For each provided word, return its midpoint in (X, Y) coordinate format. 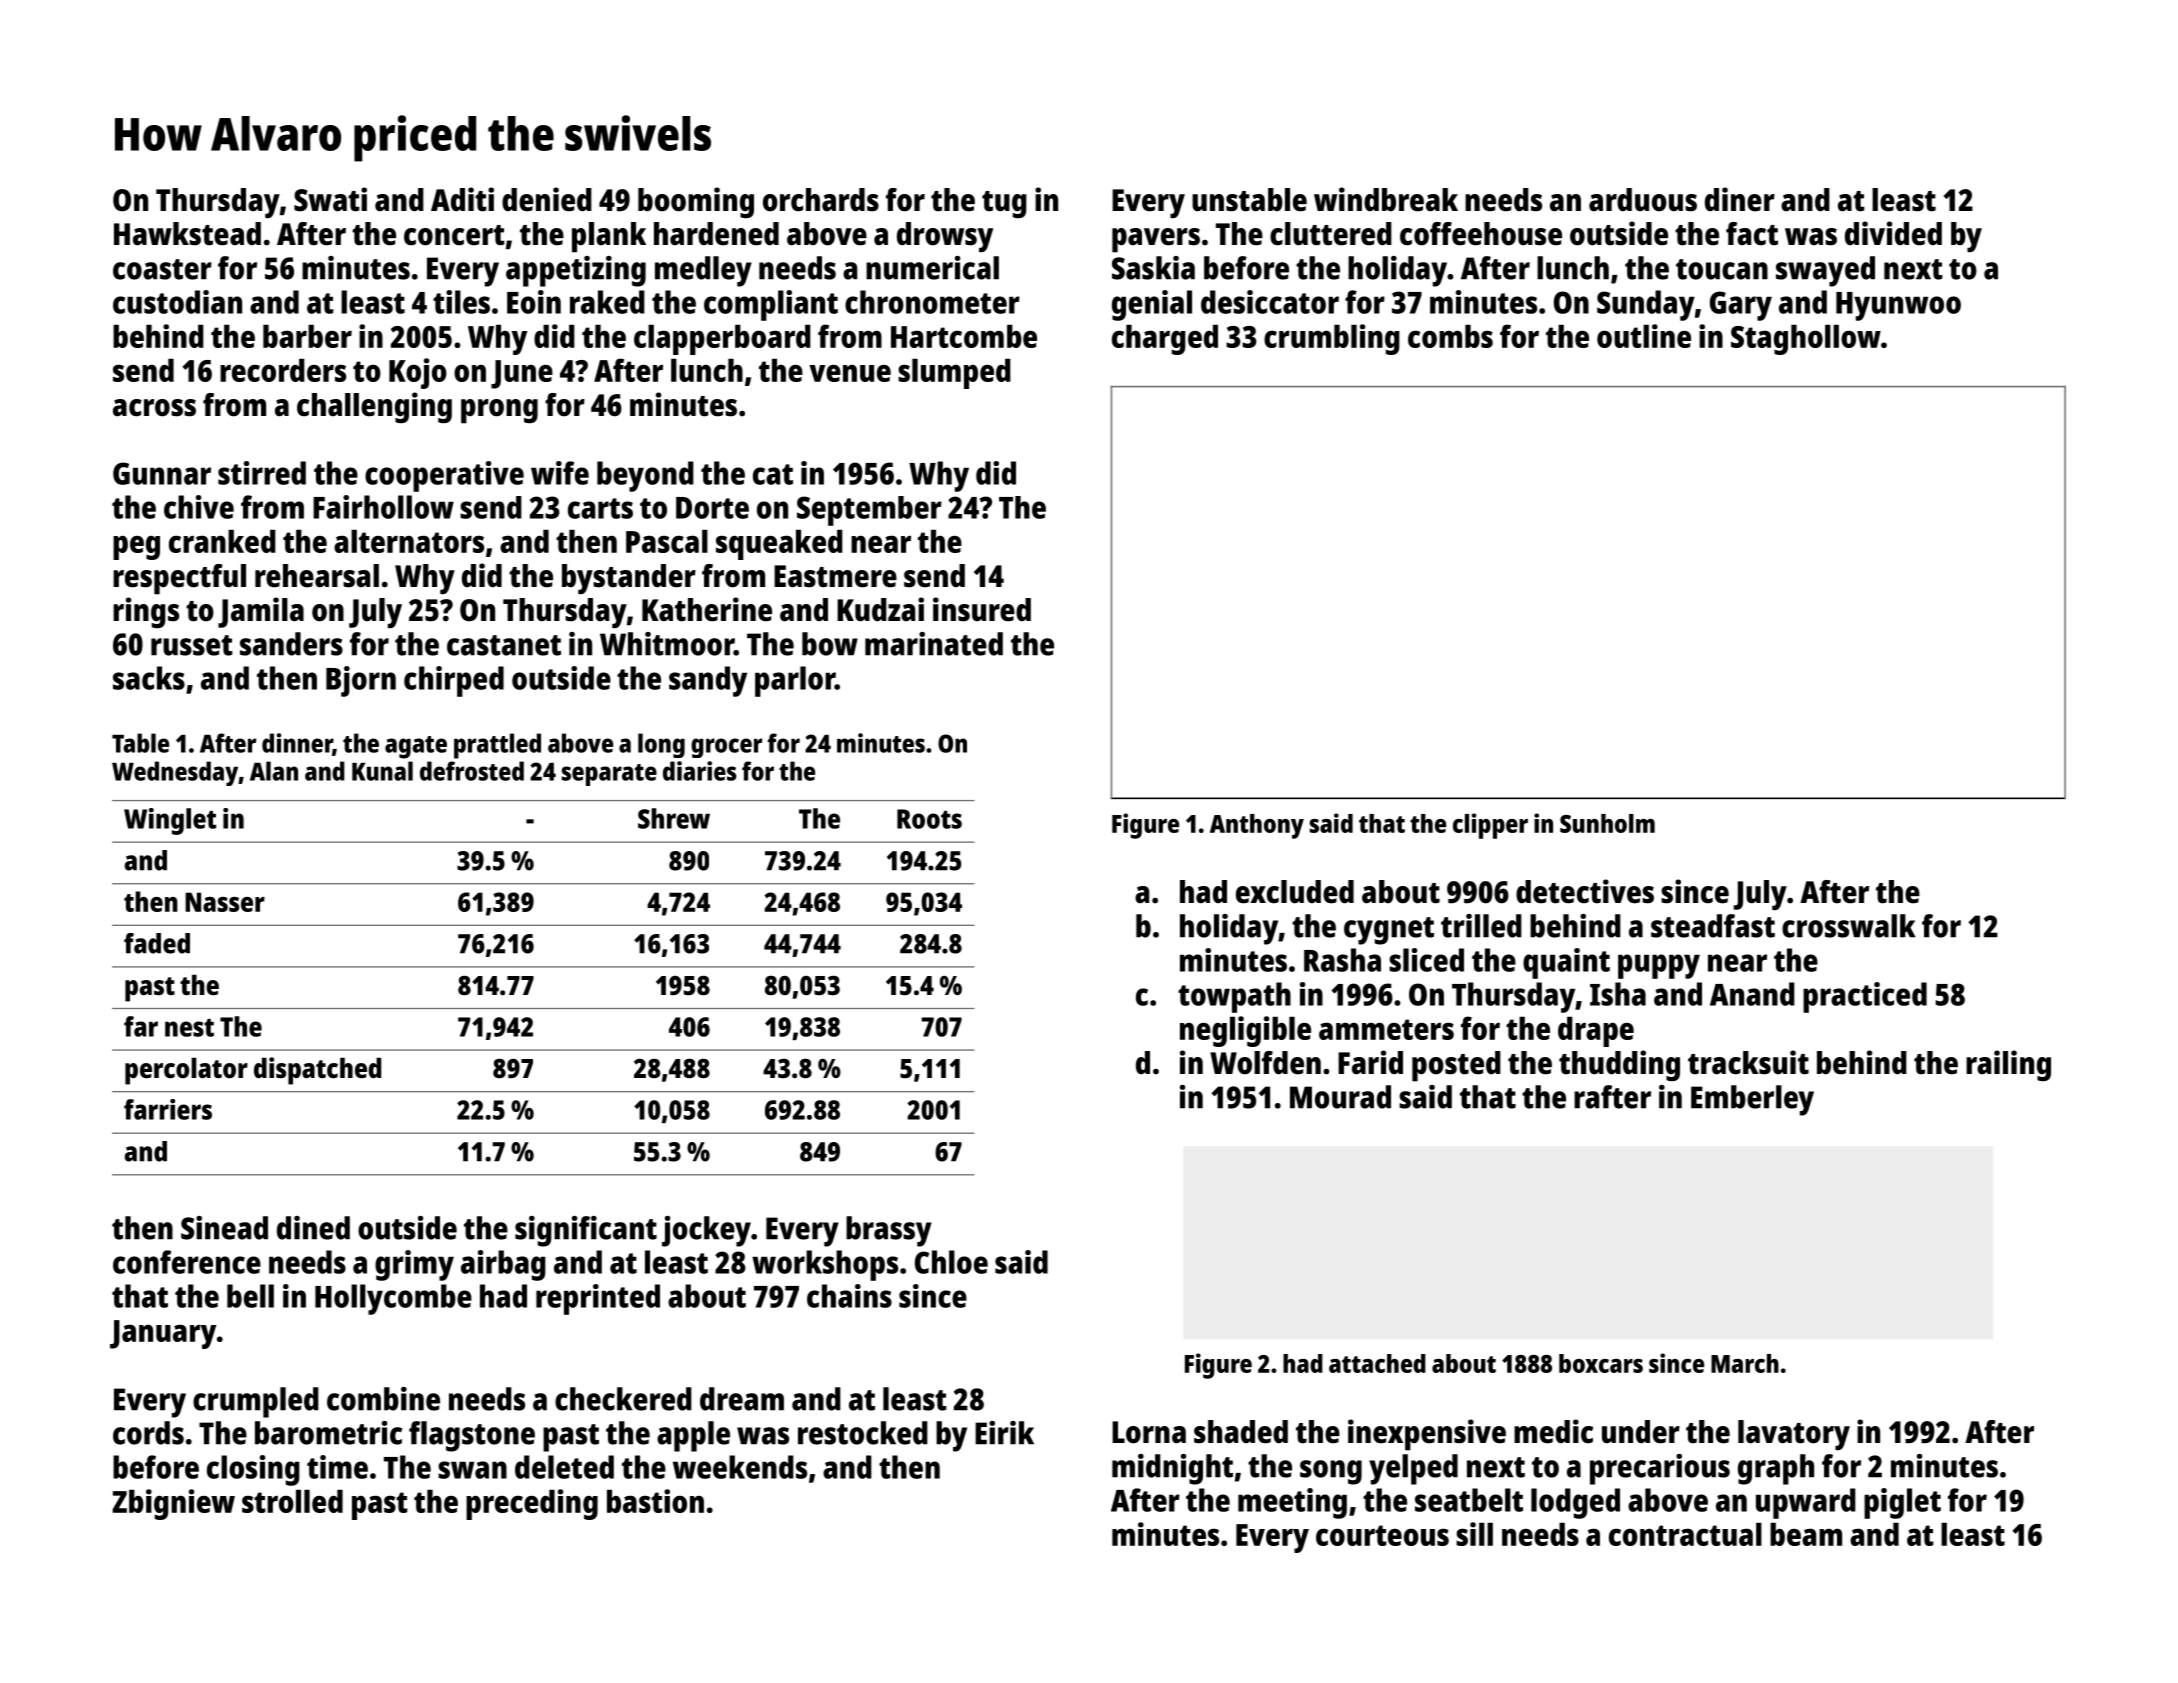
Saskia (1153, 268)
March (1745, 1363)
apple (693, 1436)
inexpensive (1427, 1435)
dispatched (317, 1071)
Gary (1741, 306)
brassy (889, 1231)
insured (982, 609)
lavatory (1794, 1435)
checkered (623, 1399)
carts (600, 508)
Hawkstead (187, 234)
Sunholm (1607, 823)
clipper (1490, 826)
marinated (934, 644)
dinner (297, 744)
